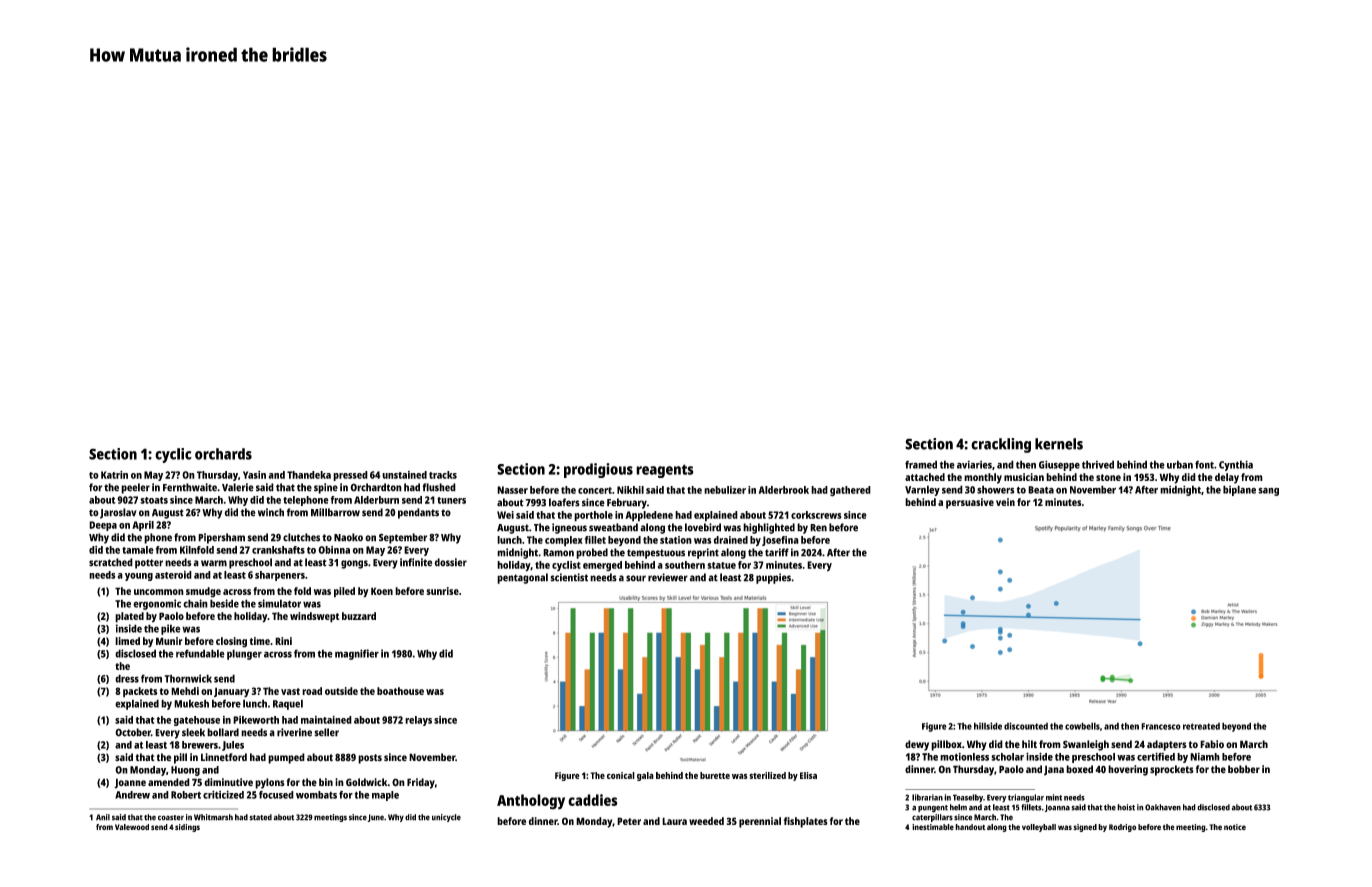 The width and height of the screenshot is (1372, 887). Describe the element at coordinates (602, 566) in the screenshot. I see `emerged` at that location.
